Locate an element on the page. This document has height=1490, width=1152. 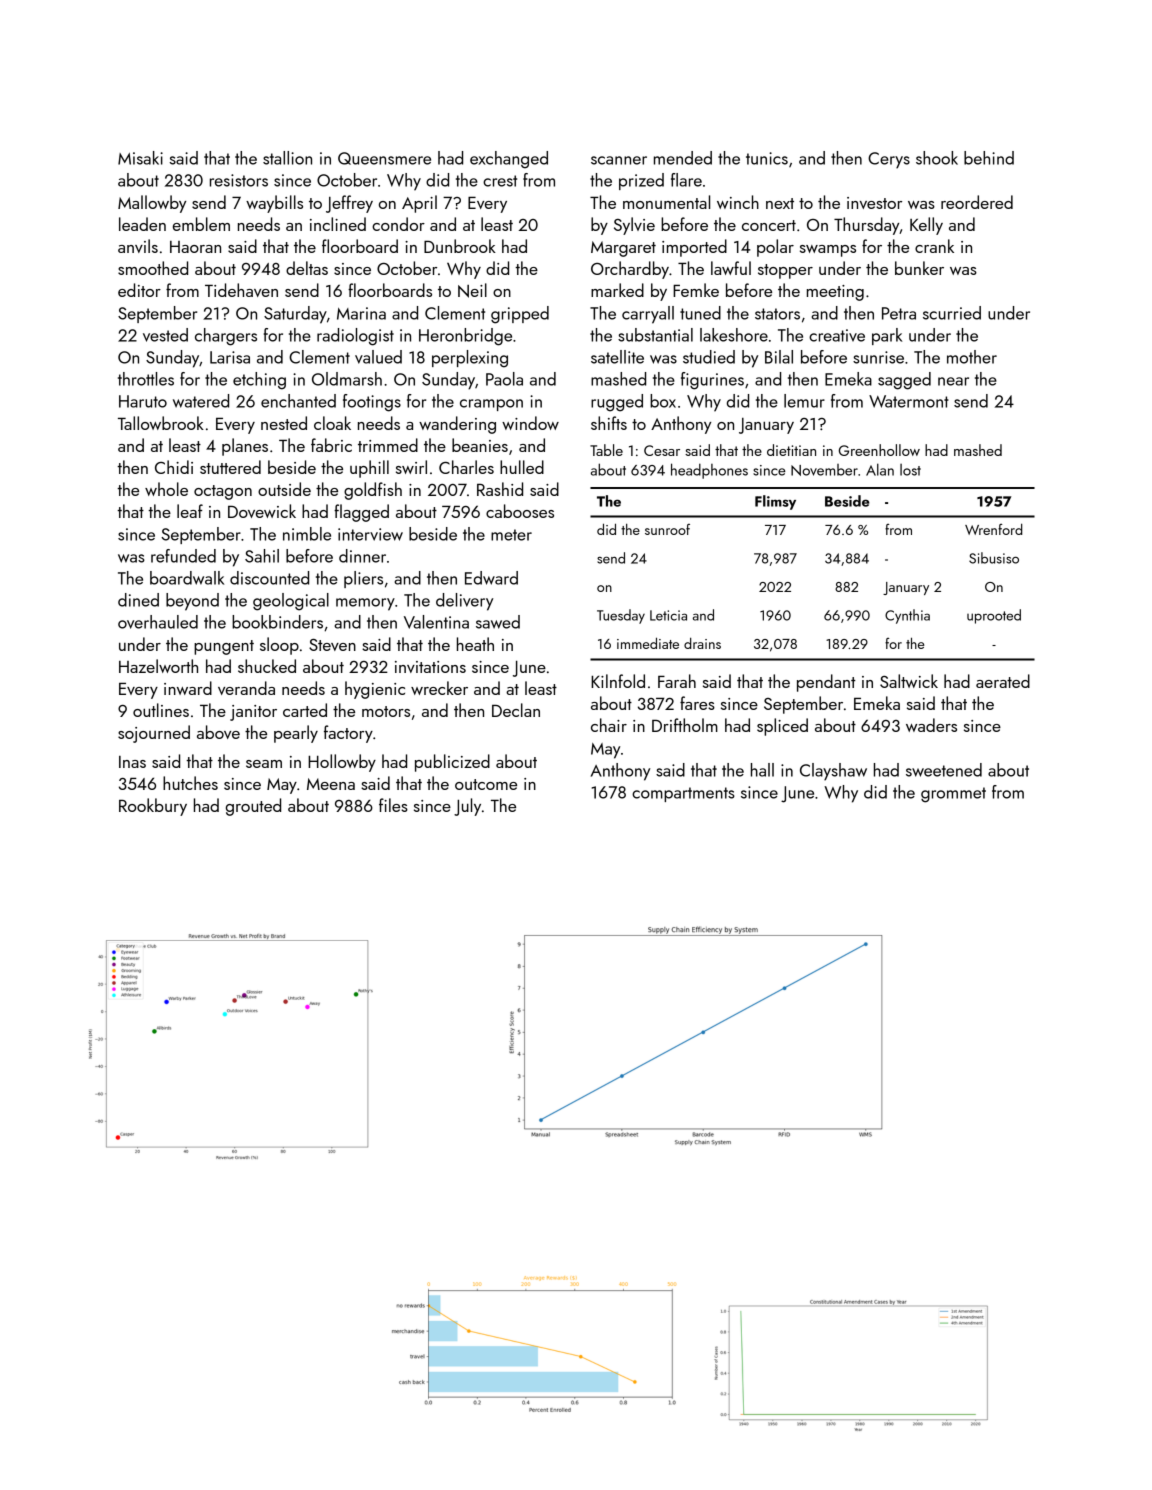
boardwalk is located at coordinates (187, 578).
